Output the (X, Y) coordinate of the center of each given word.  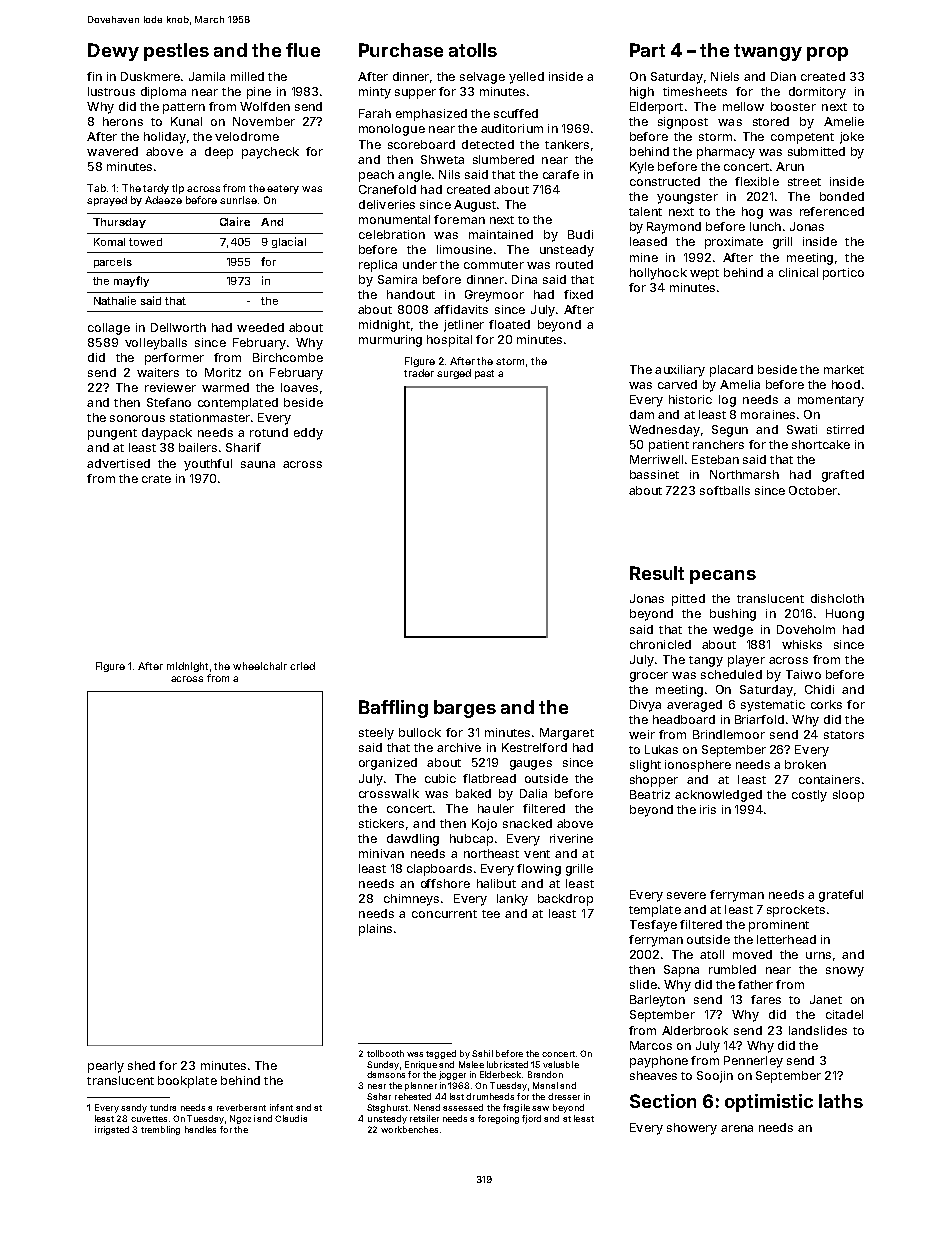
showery (692, 1129)
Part (647, 50)
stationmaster (210, 417)
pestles (176, 52)
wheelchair (260, 666)
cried (302, 666)
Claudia (291, 1118)
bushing (733, 615)
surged (454, 374)
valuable (561, 1064)
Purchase (401, 50)
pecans (723, 577)
